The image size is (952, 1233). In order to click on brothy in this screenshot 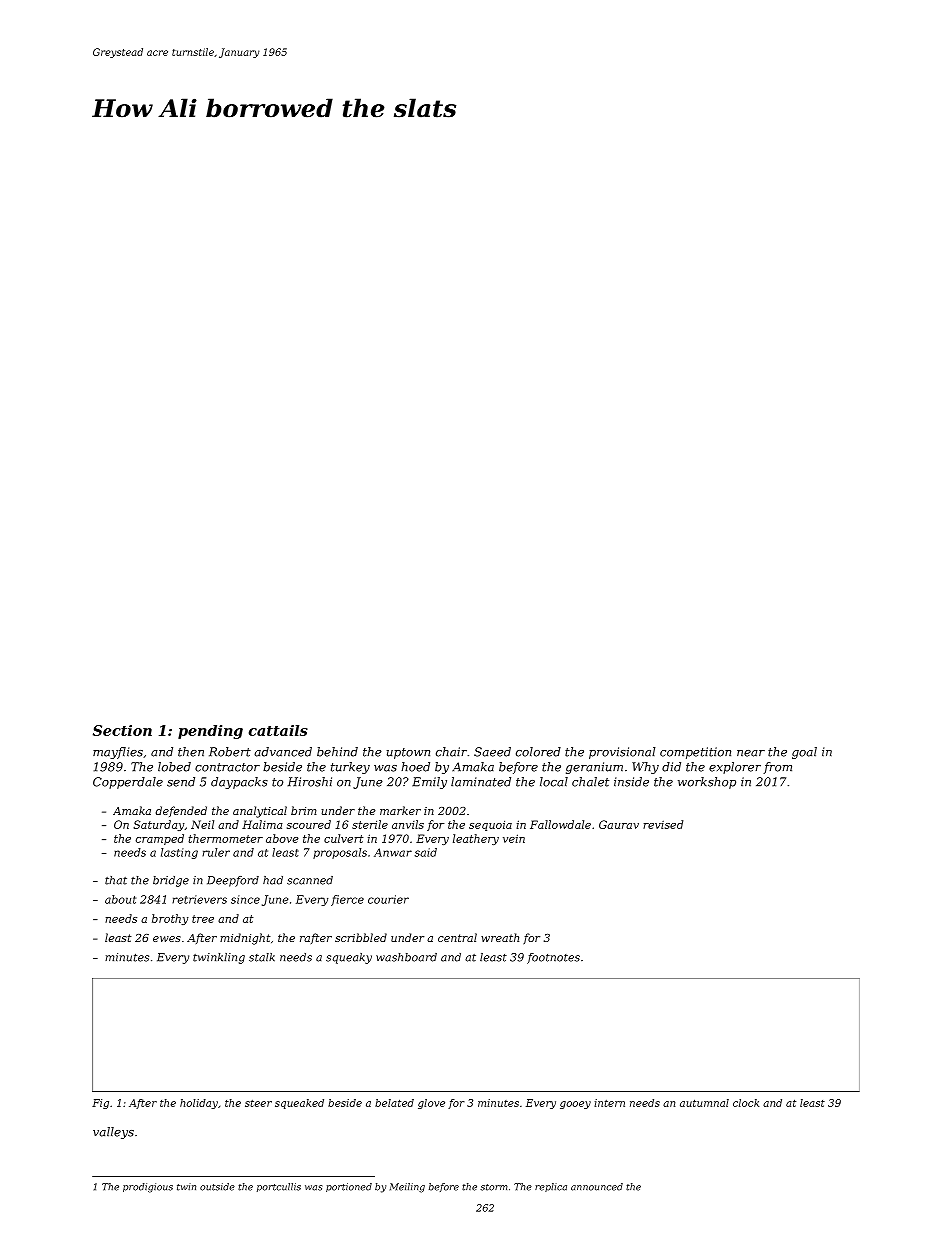, I will do `click(170, 919)`.
